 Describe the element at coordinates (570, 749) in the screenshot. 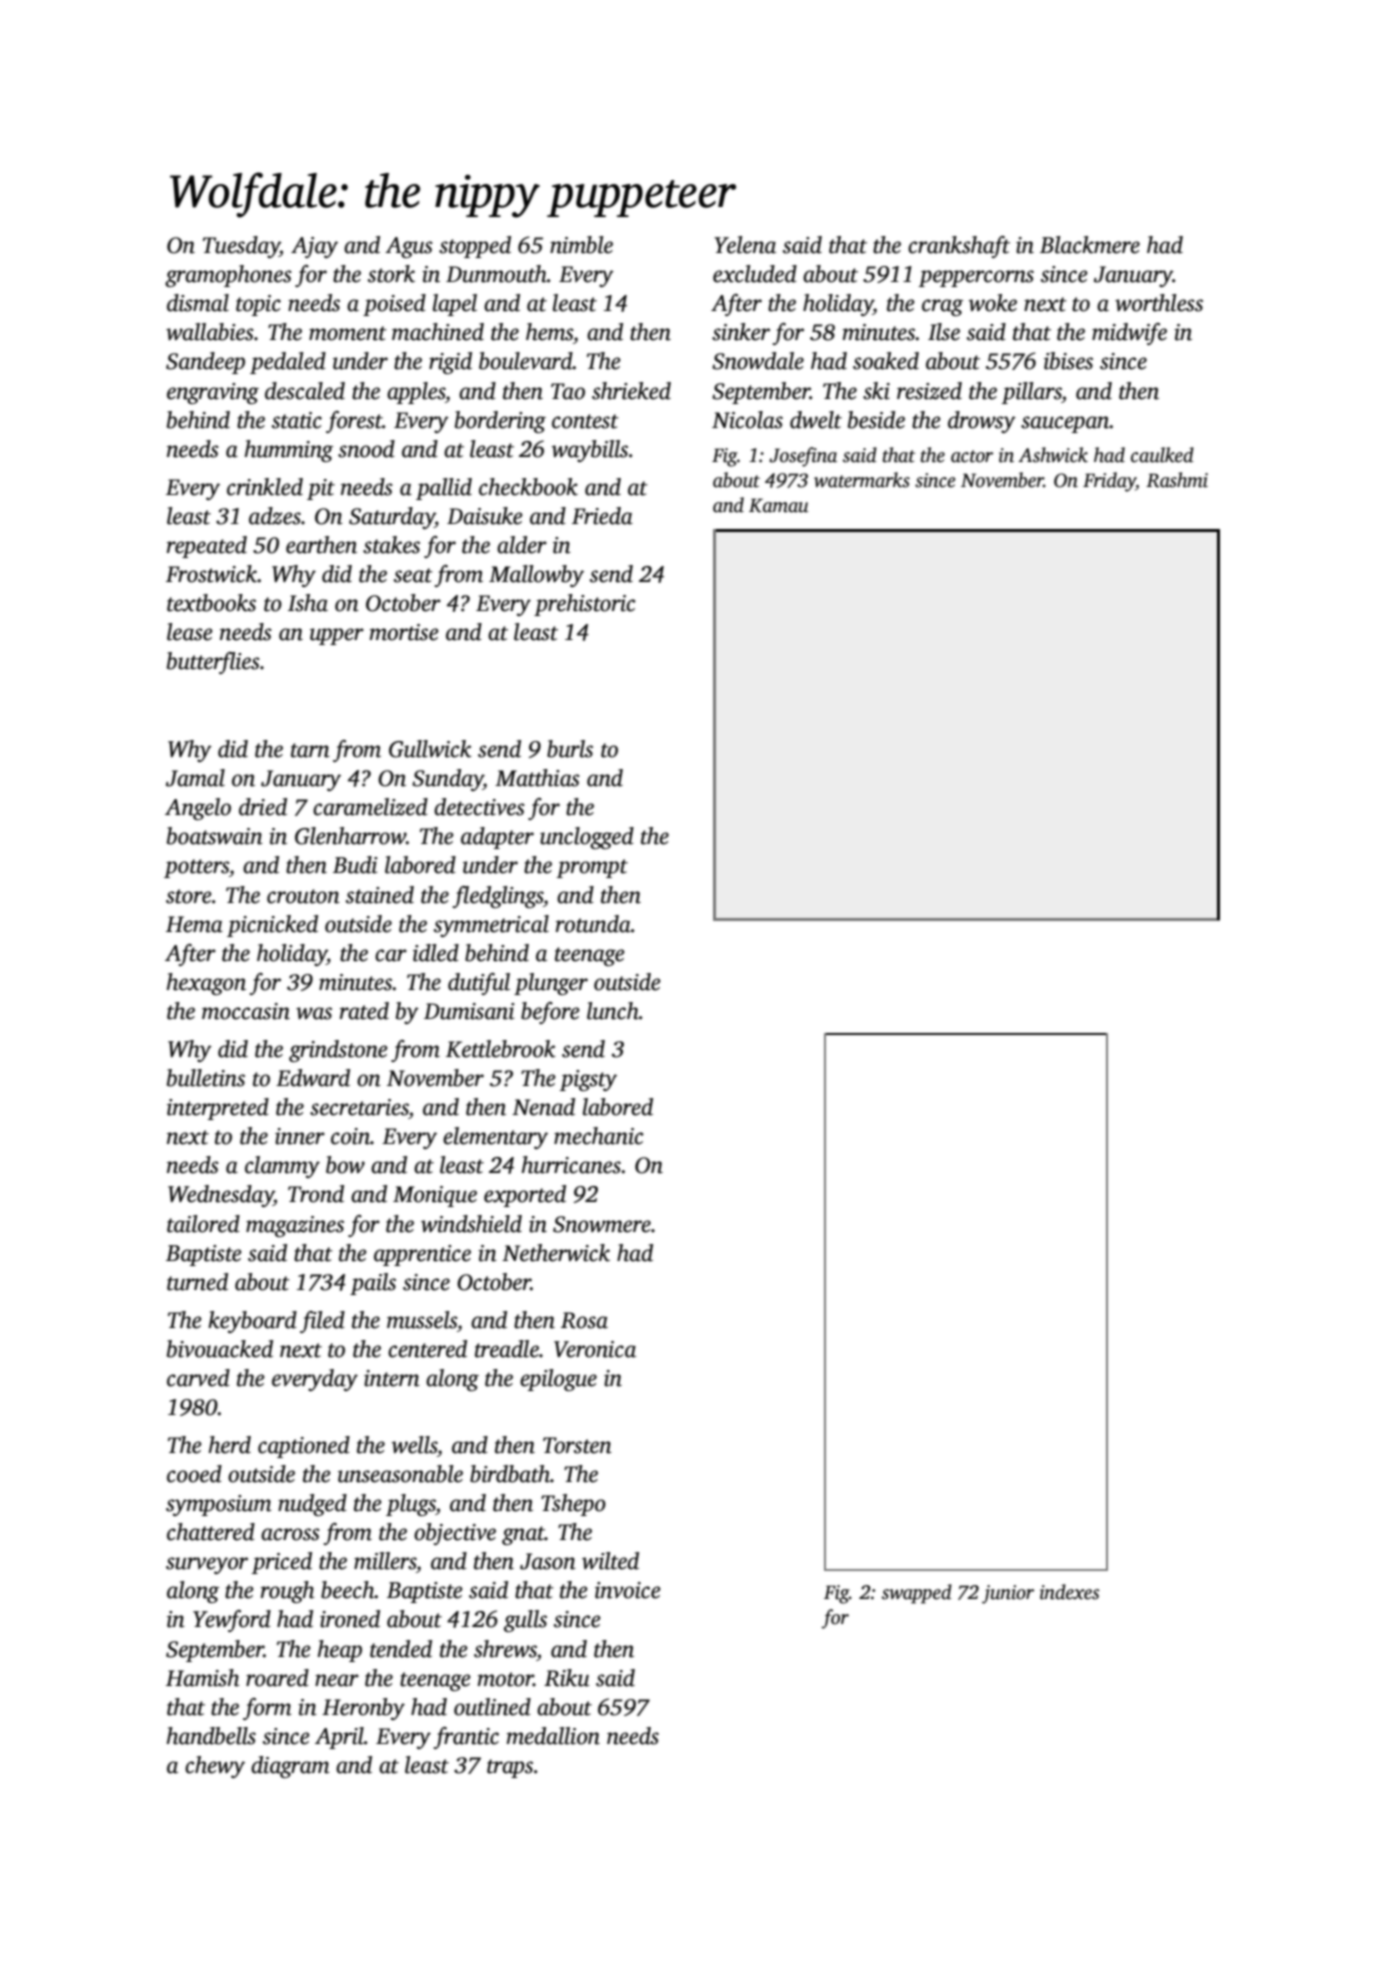

I see `burls` at that location.
